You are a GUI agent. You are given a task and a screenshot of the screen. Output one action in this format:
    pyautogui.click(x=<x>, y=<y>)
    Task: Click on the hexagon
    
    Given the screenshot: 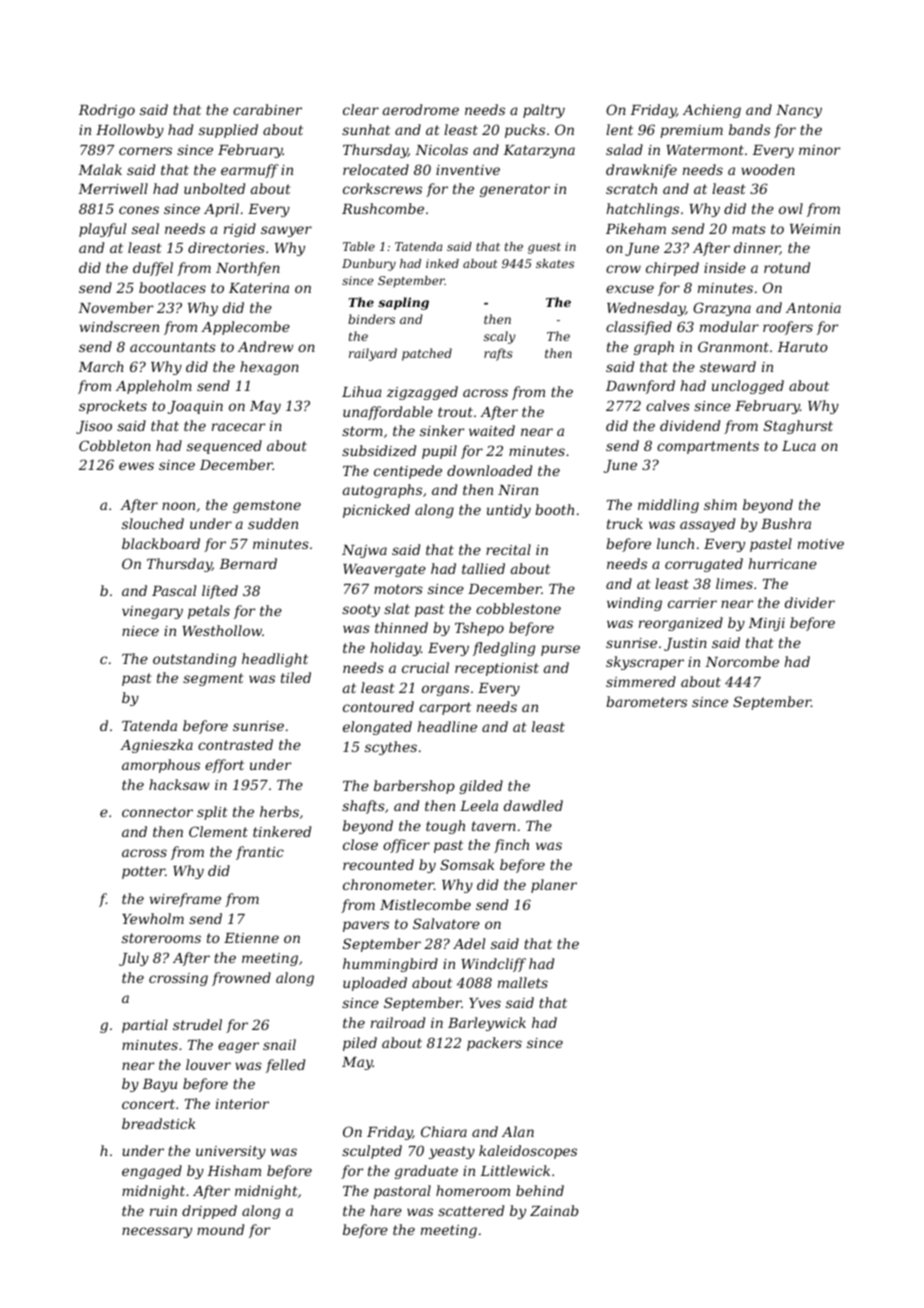 What is the action you would take?
    pyautogui.click(x=269, y=368)
